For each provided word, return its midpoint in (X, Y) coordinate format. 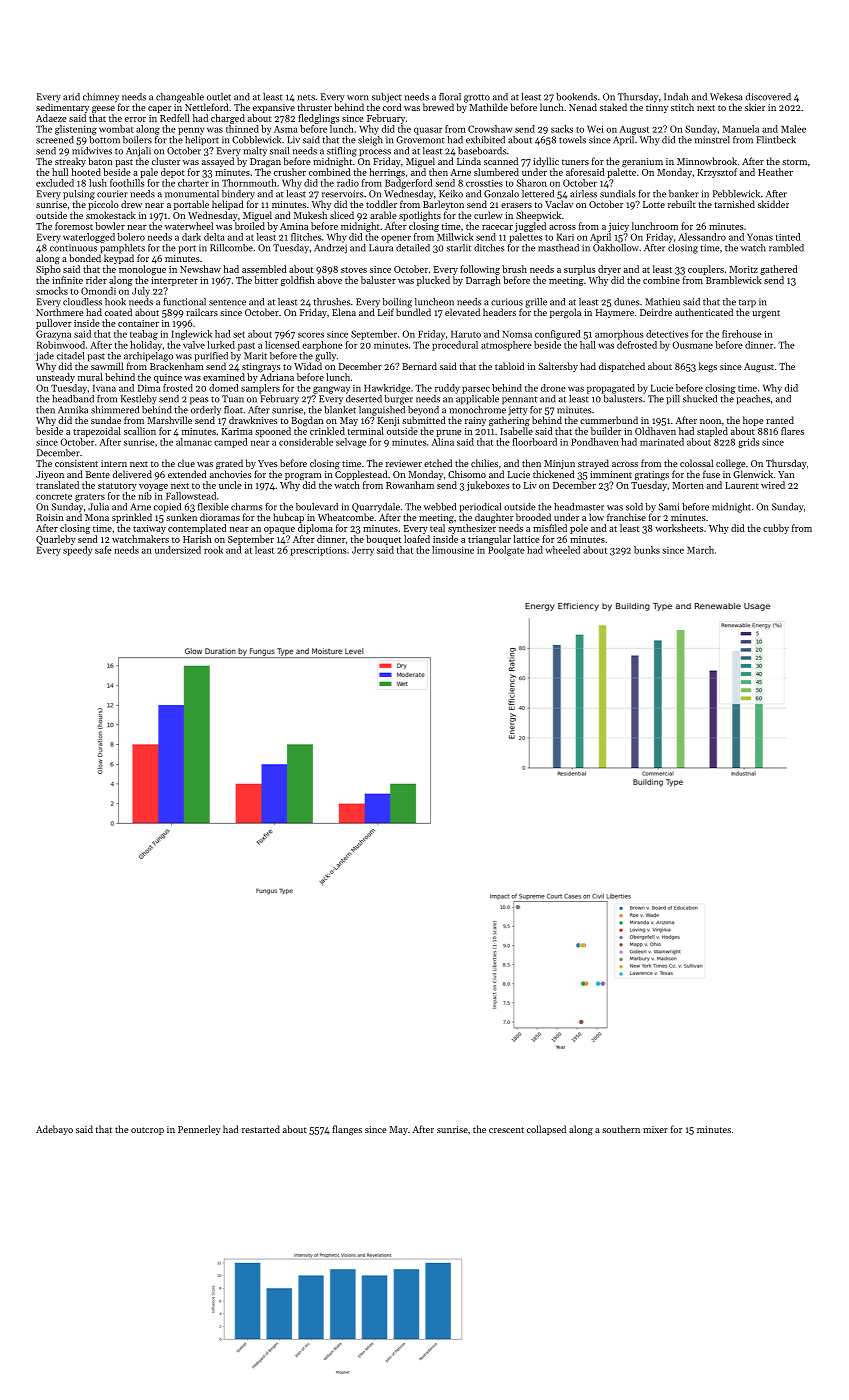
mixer (655, 1129)
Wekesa (726, 97)
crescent (506, 1130)
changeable (180, 98)
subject (387, 98)
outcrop (147, 1131)
